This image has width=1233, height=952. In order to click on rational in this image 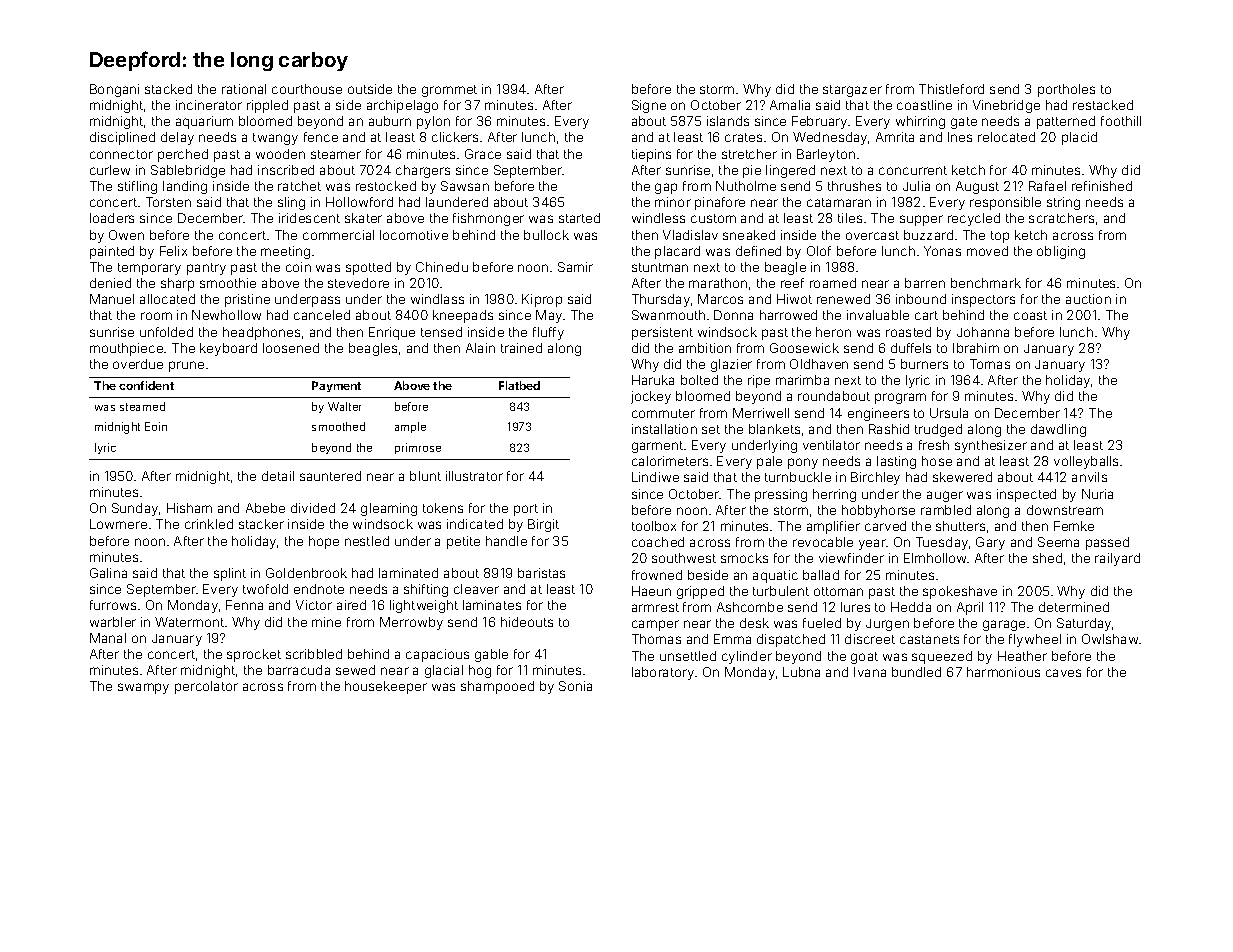, I will do `click(244, 89)`.
